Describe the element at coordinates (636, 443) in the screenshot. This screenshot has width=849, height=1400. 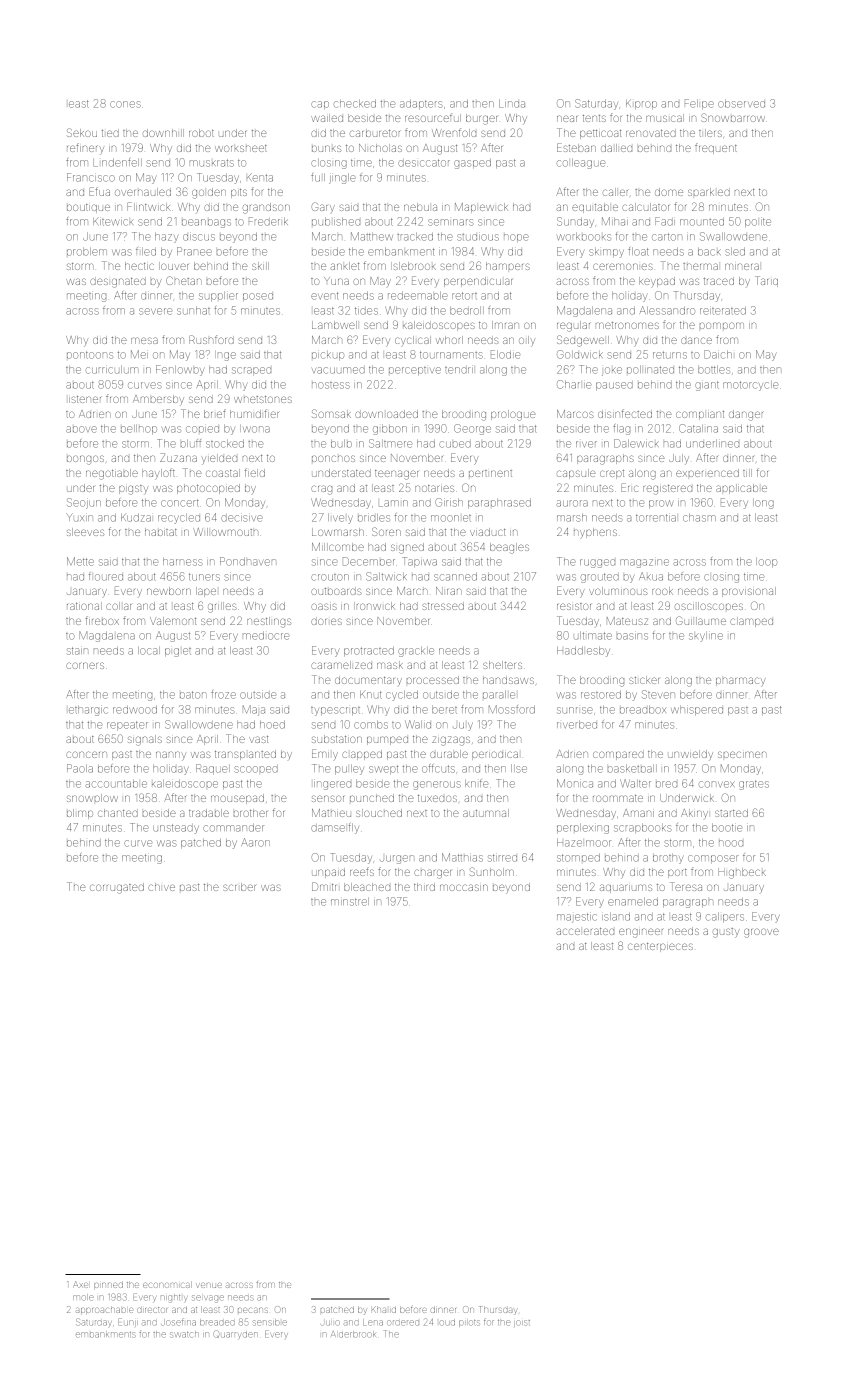
I see `Dalewick` at that location.
